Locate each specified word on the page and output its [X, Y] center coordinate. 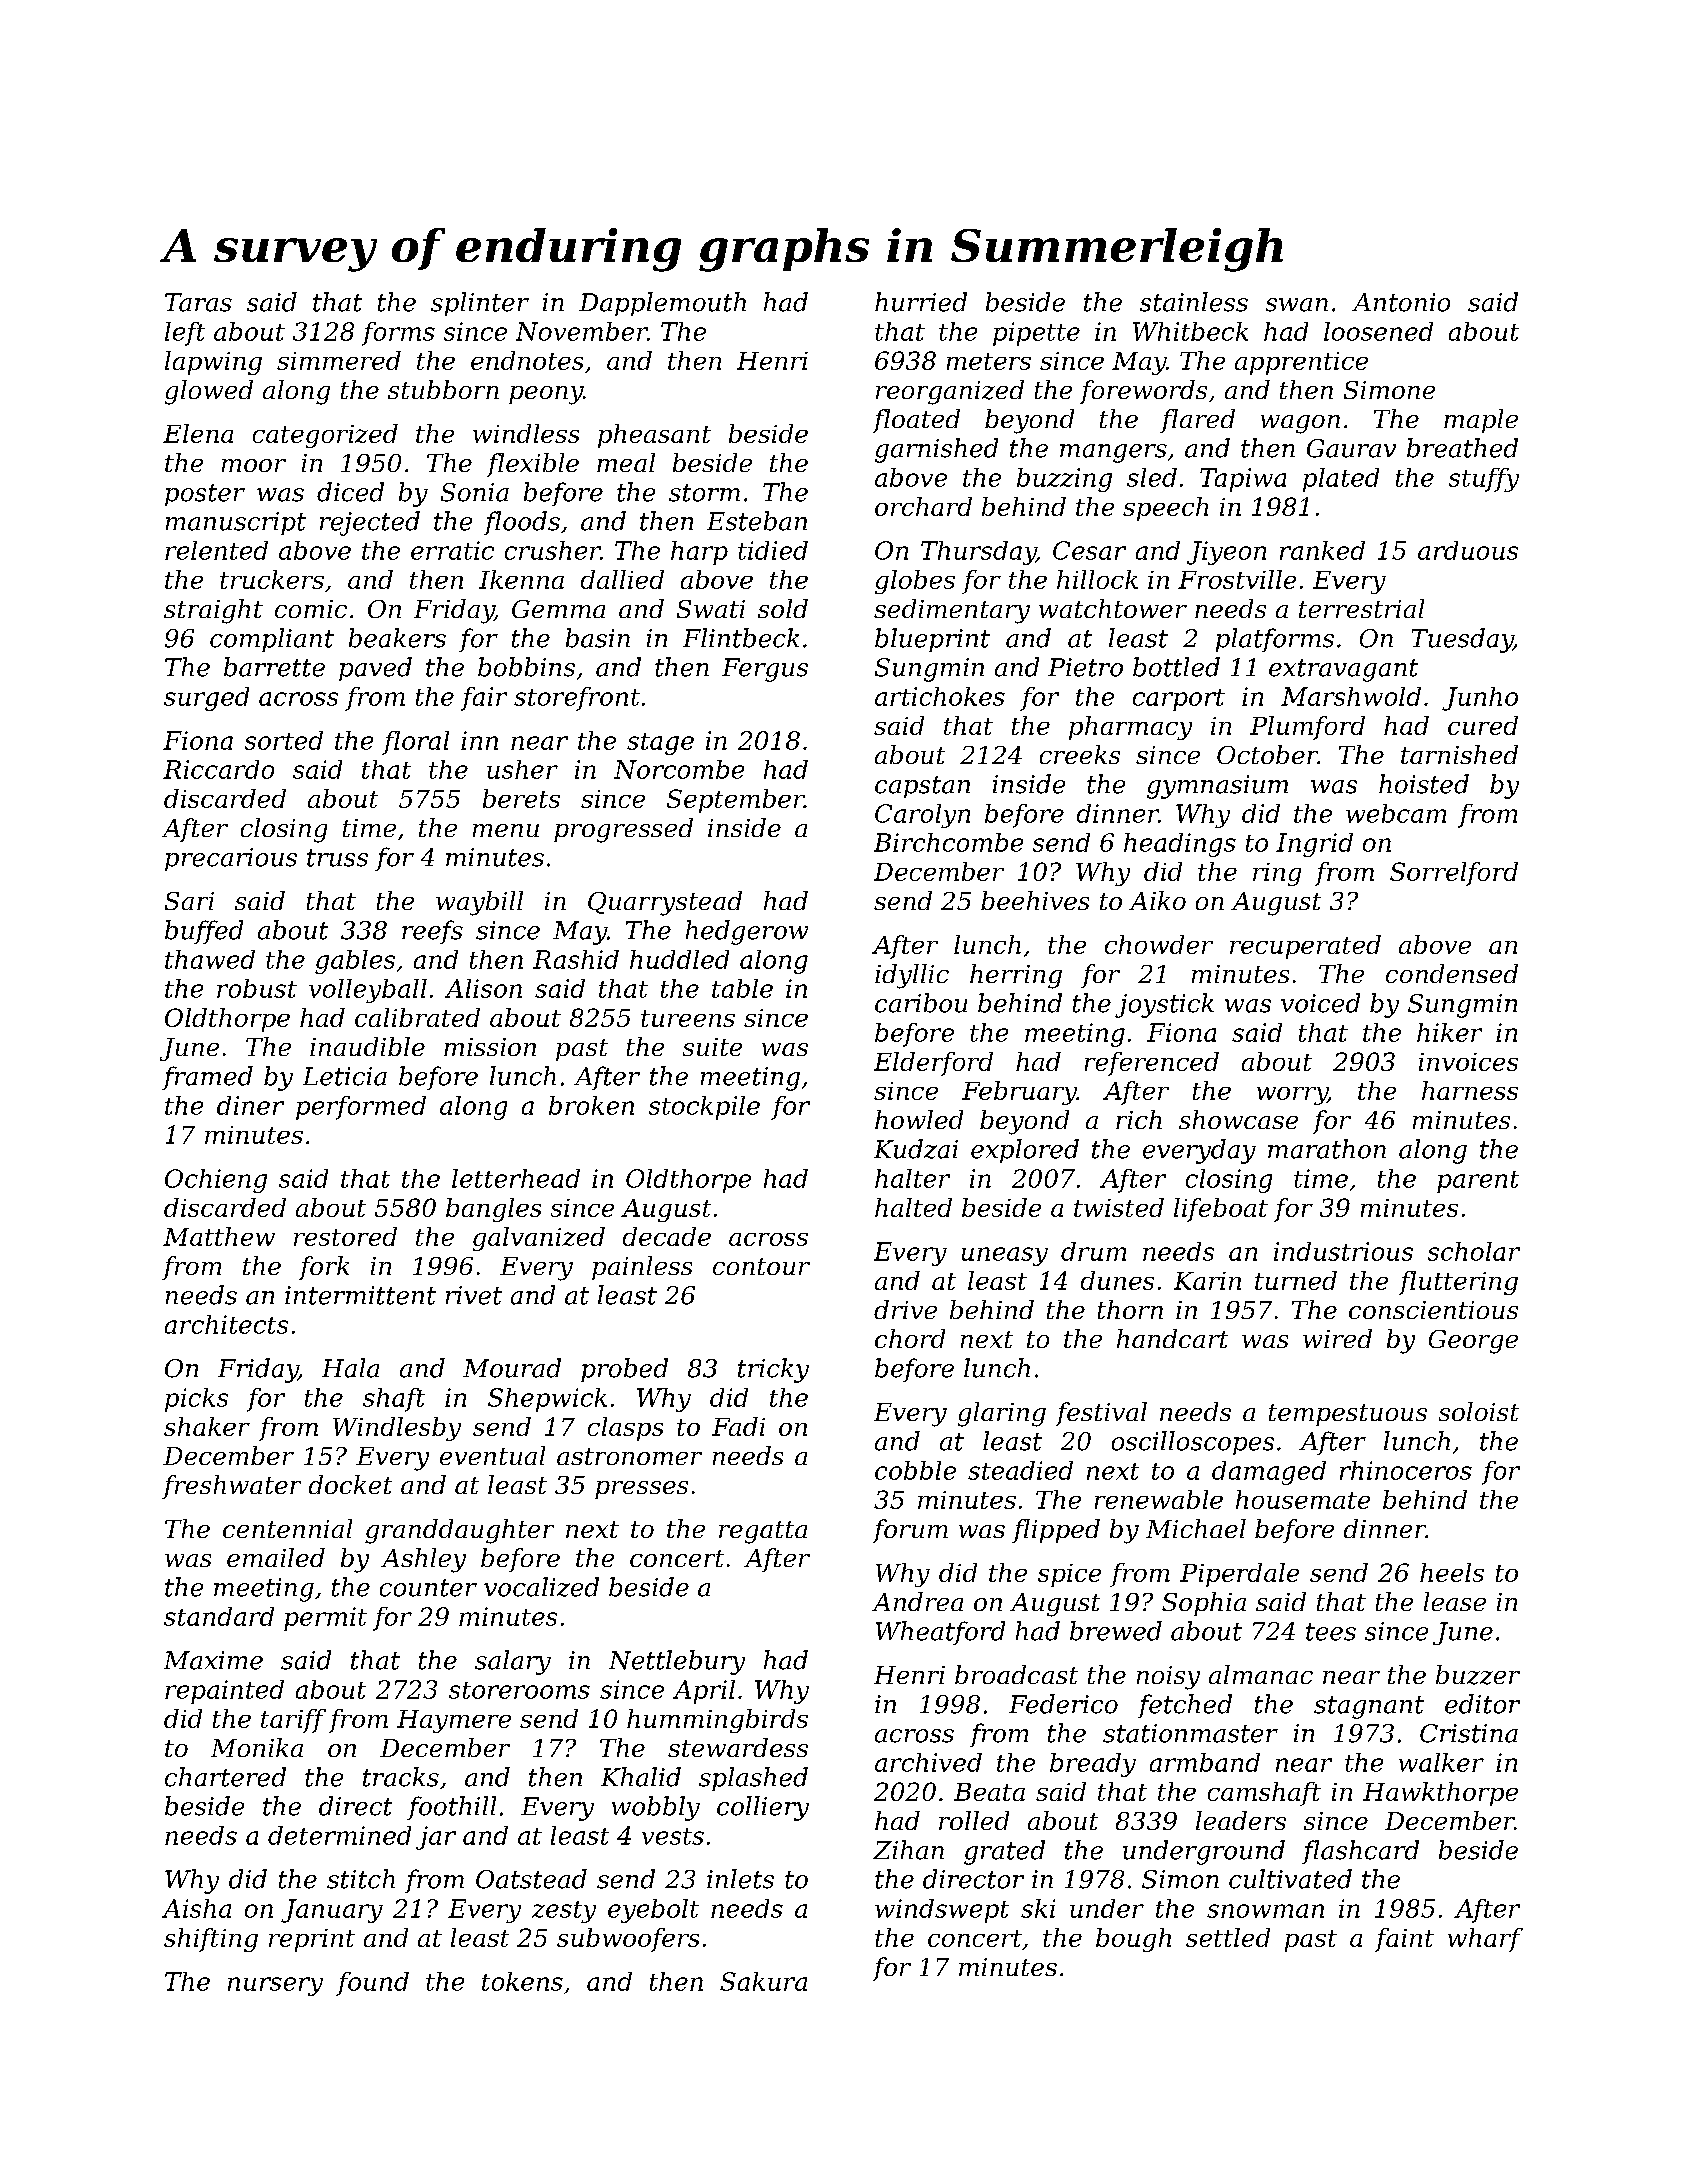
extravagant [1343, 670]
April [704, 1692]
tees [1331, 1632]
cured [1483, 725]
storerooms [519, 1690]
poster [205, 495]
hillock [1097, 579]
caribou [921, 1003]
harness [1470, 1090]
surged [206, 699]
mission [490, 1047]
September [735, 801]
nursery [275, 1986]
